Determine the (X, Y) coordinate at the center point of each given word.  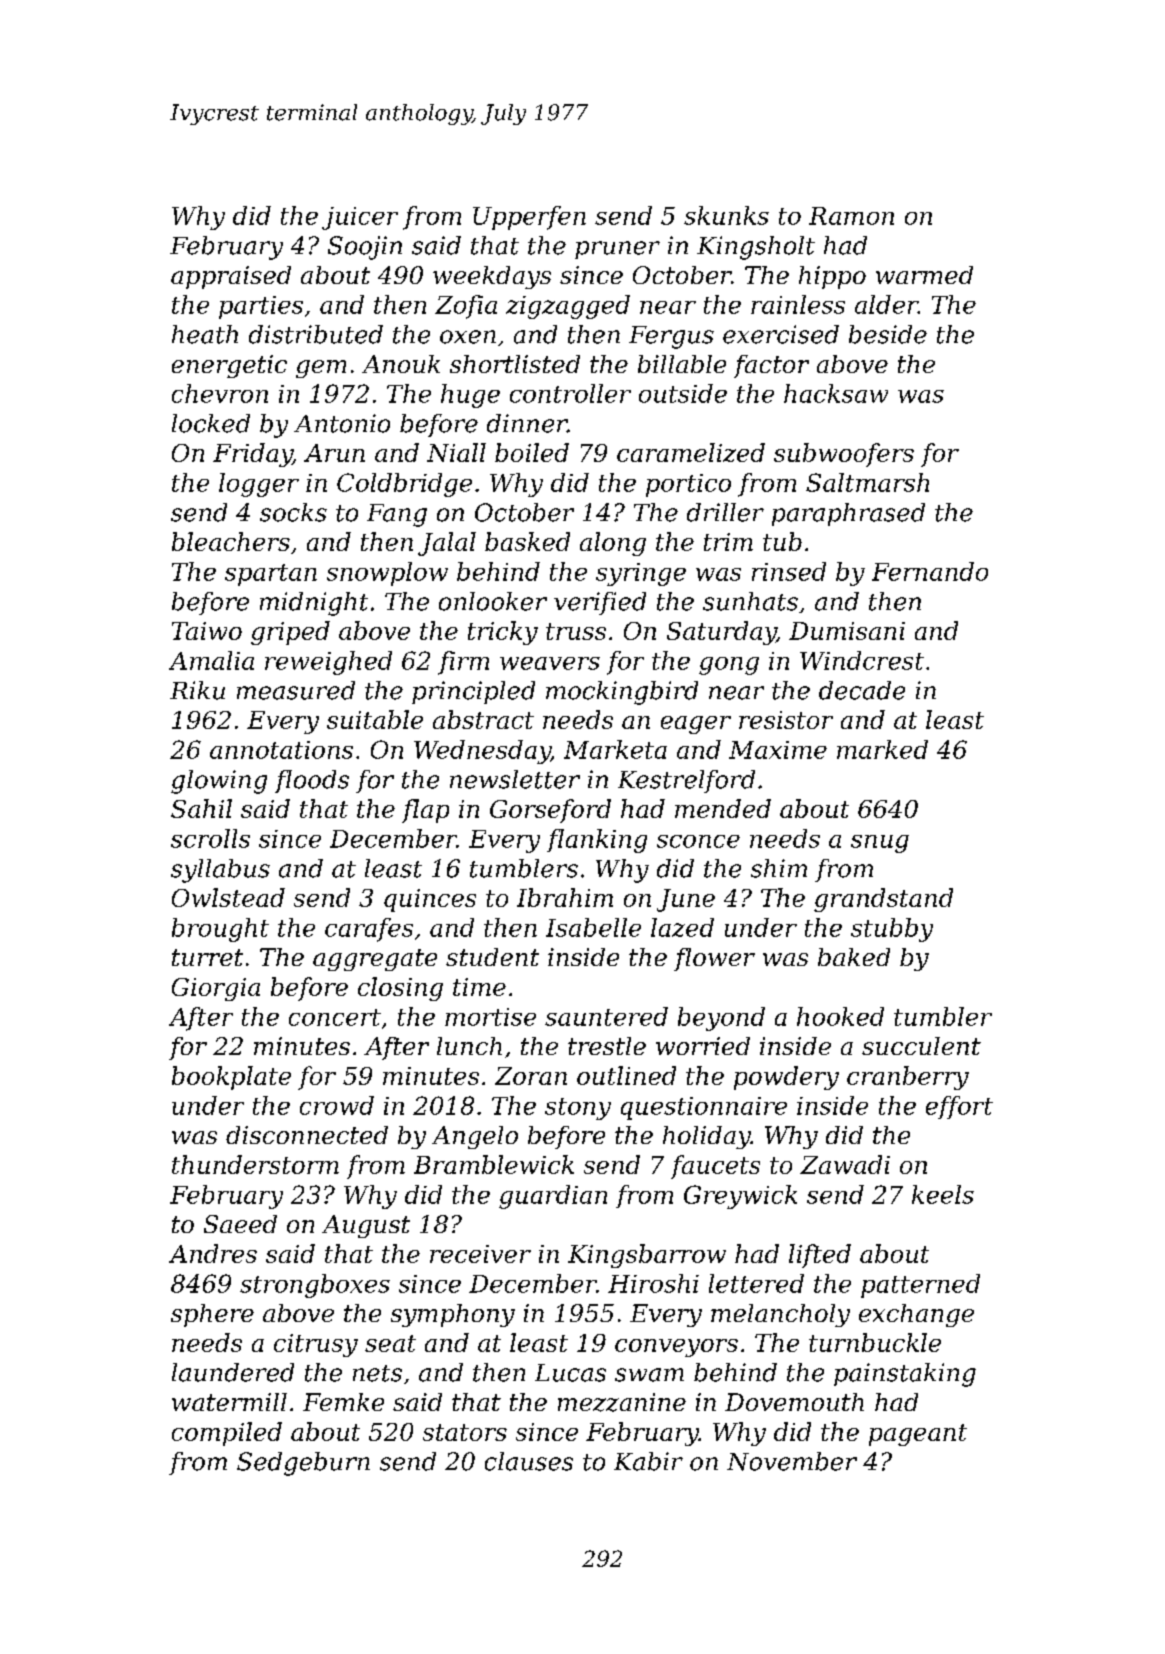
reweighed (328, 663)
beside (888, 334)
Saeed (240, 1224)
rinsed (789, 571)
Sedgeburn (303, 1464)
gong (729, 666)
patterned (920, 1286)
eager (696, 725)
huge (470, 396)
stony (578, 1109)
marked (882, 749)
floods (312, 781)
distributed (316, 334)
